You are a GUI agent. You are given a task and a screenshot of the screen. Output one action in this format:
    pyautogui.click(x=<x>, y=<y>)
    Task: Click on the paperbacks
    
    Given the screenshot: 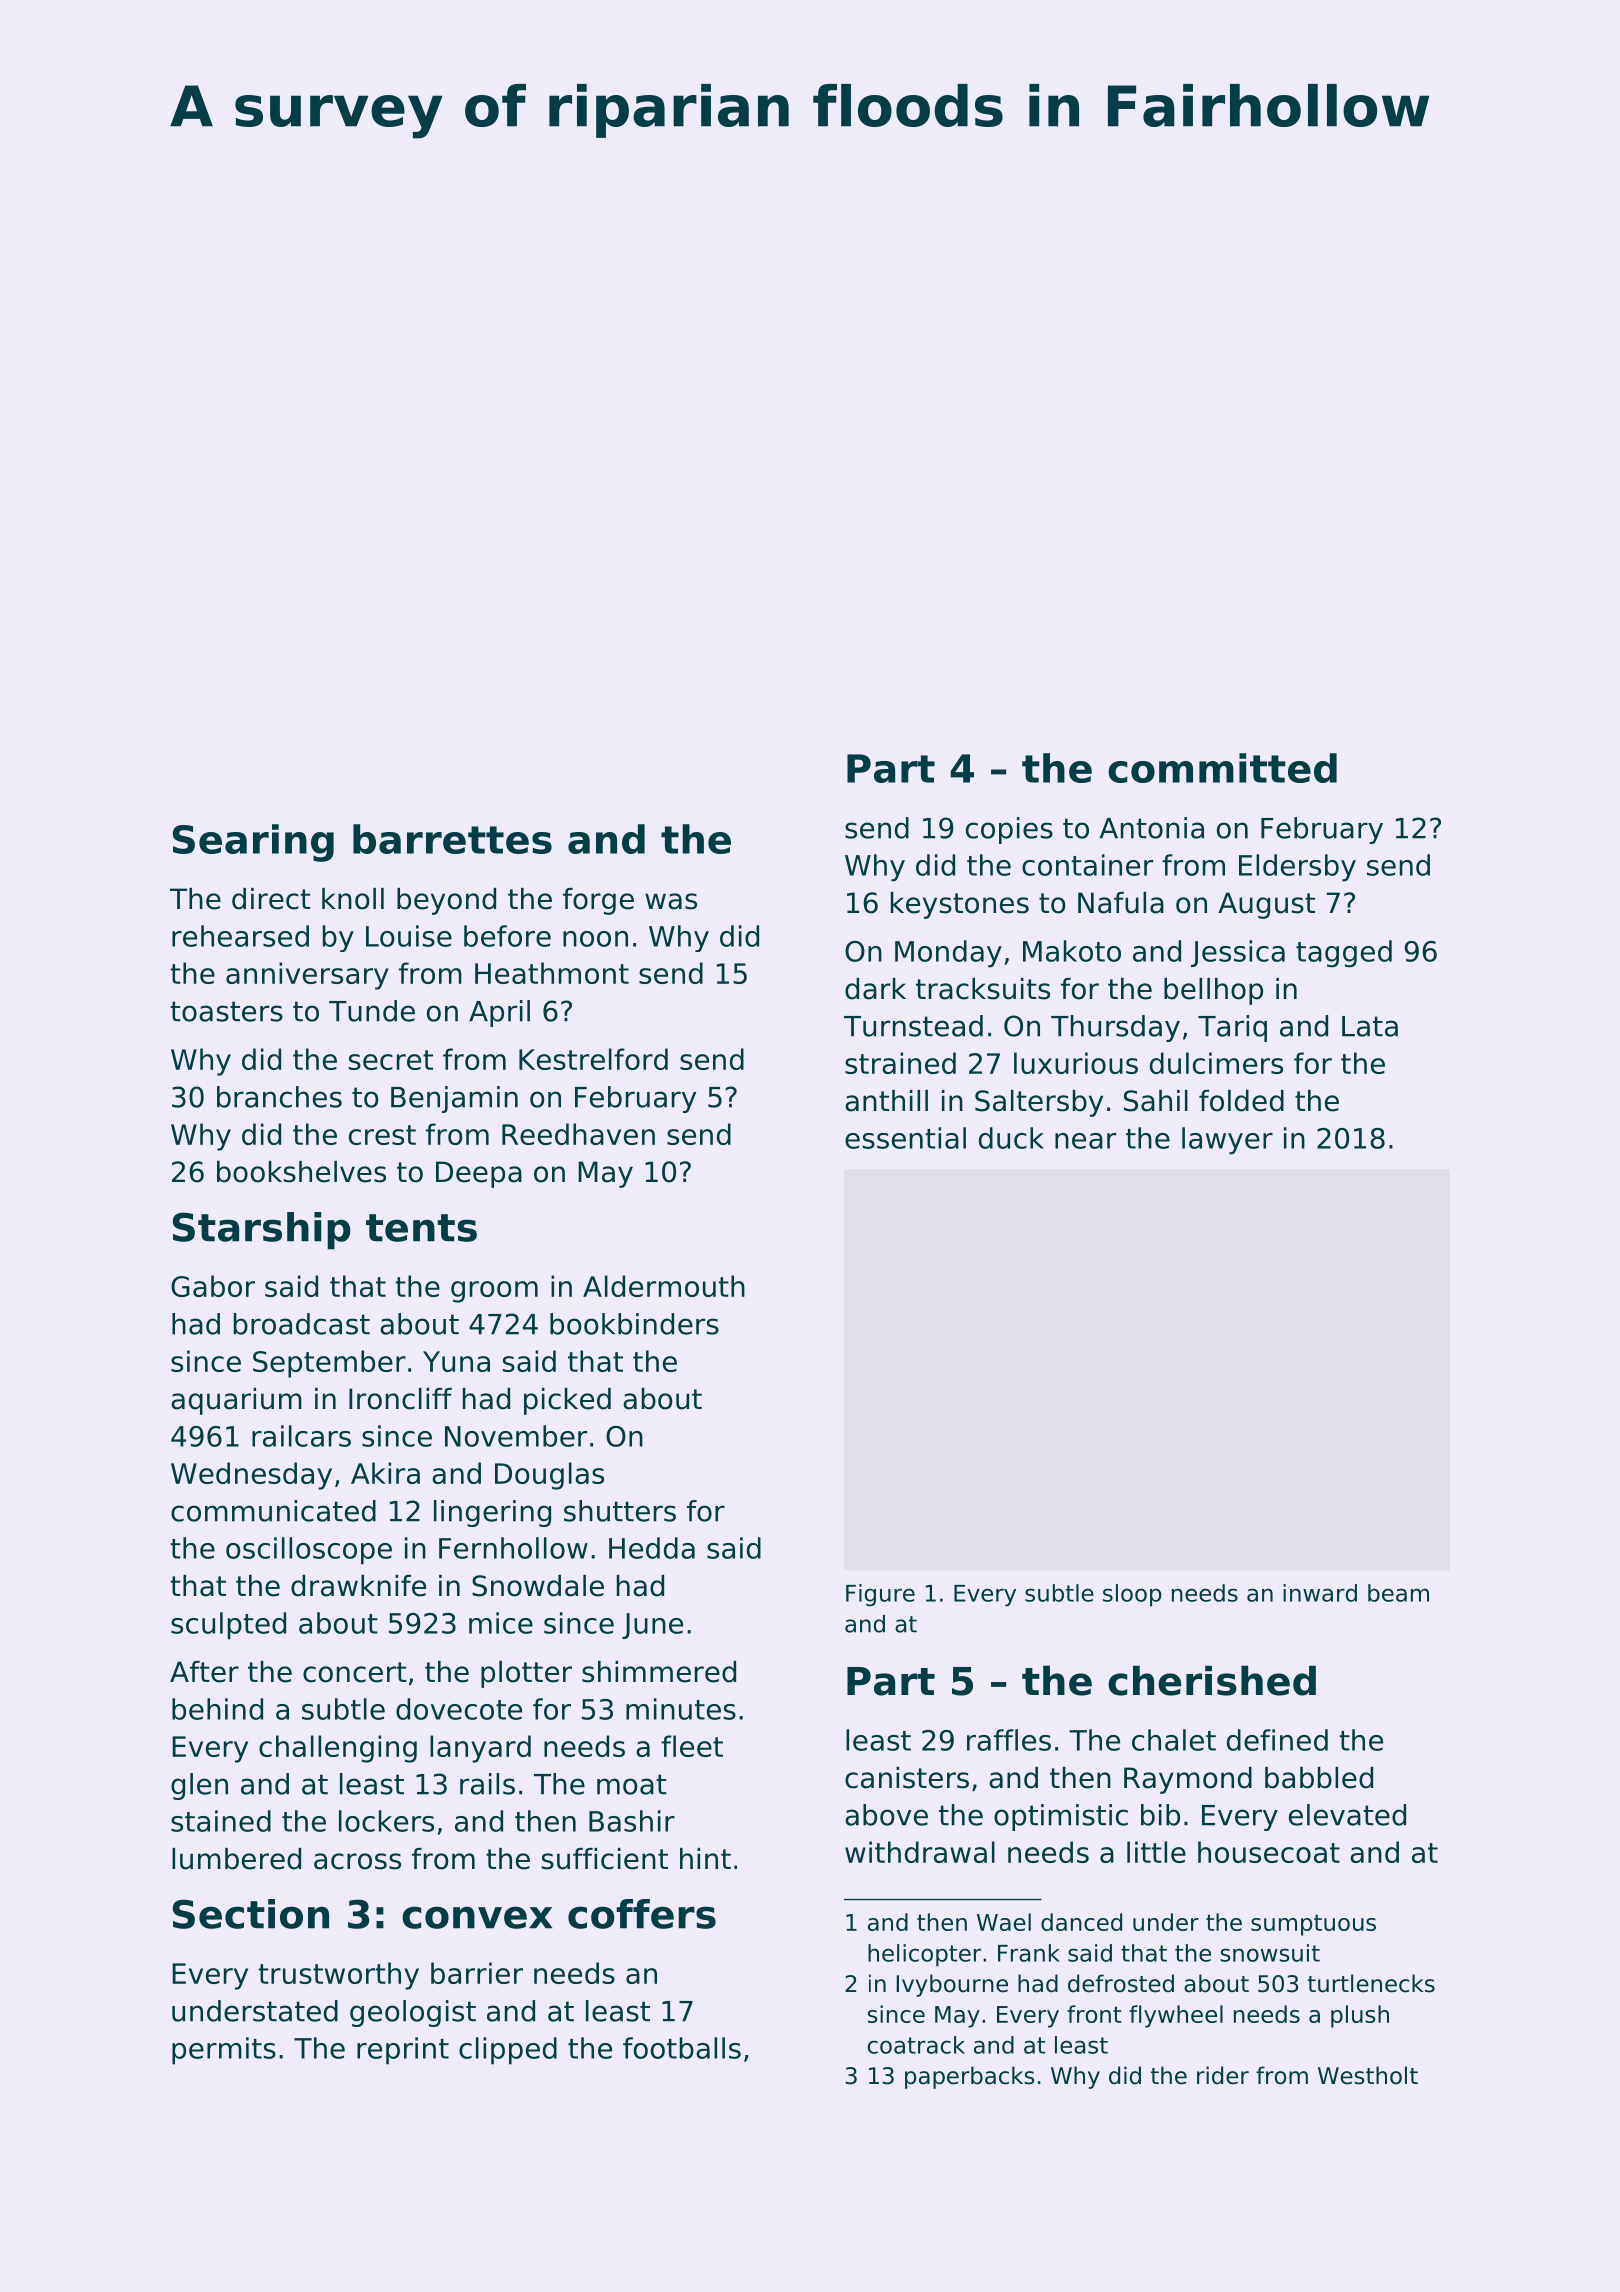 What is the action you would take?
    pyautogui.click(x=970, y=2077)
